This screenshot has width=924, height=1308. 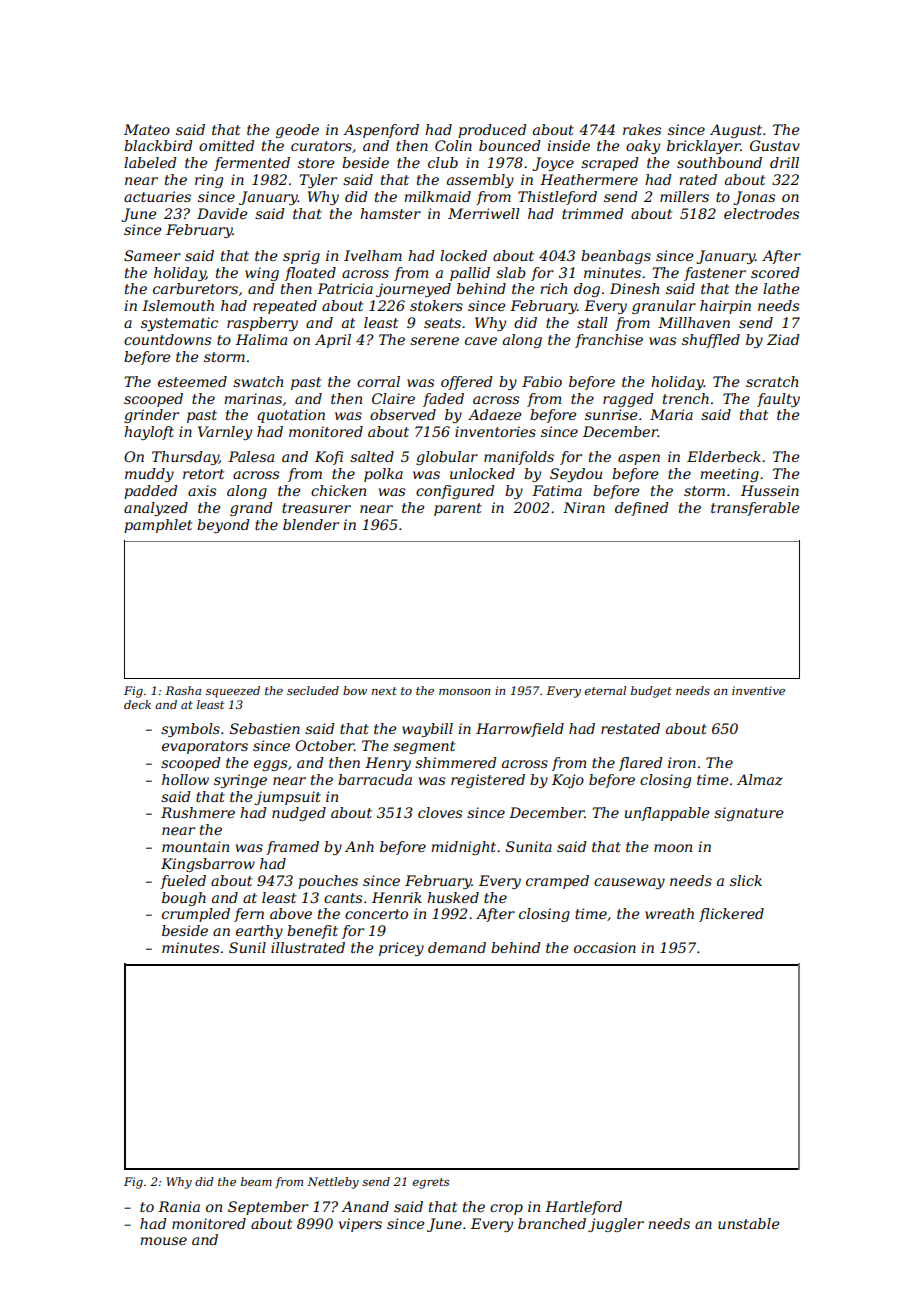 What do you see at coordinates (480, 181) in the screenshot?
I see `assembly` at bounding box center [480, 181].
